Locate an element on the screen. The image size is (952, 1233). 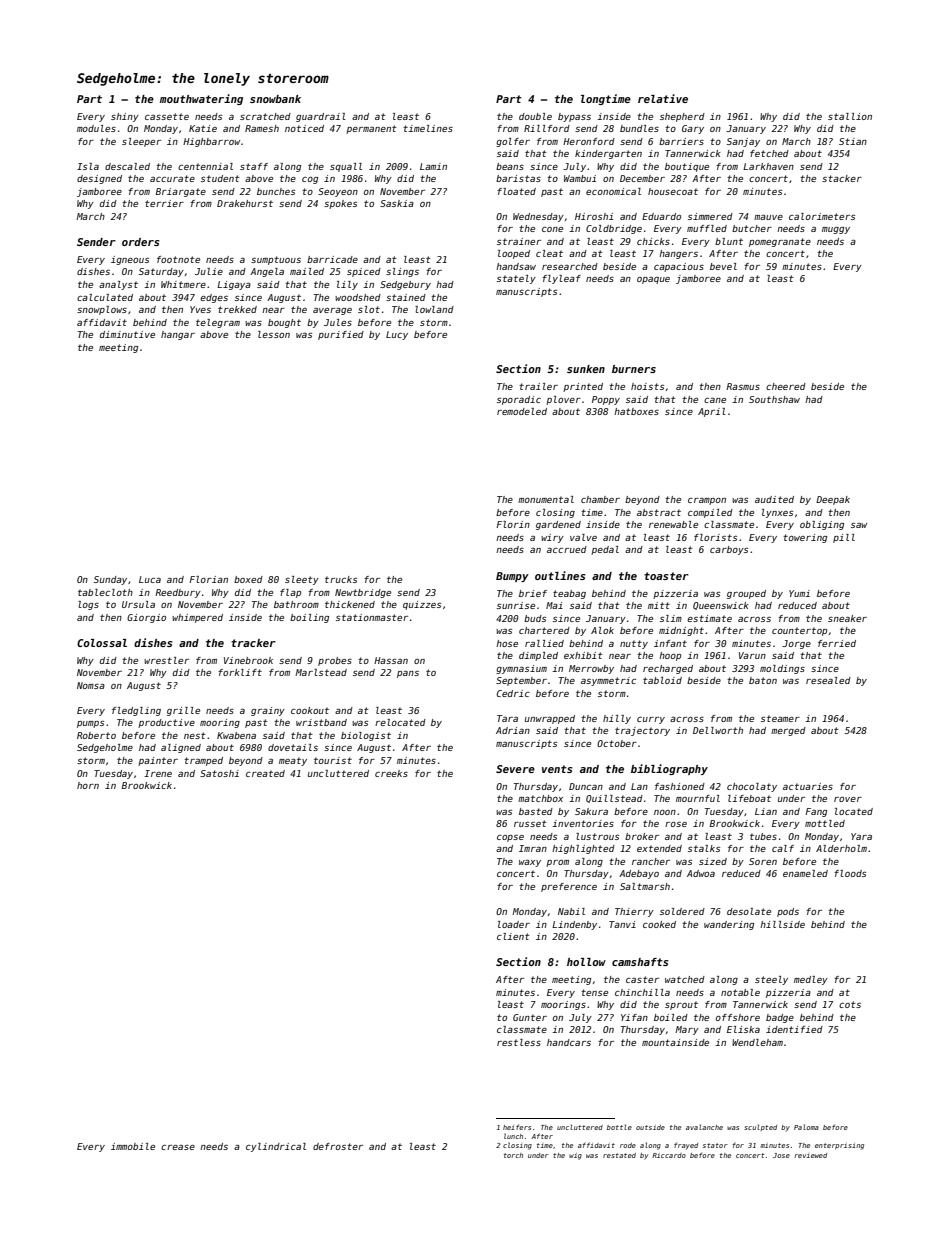
Dellworth is located at coordinates (718, 730).
